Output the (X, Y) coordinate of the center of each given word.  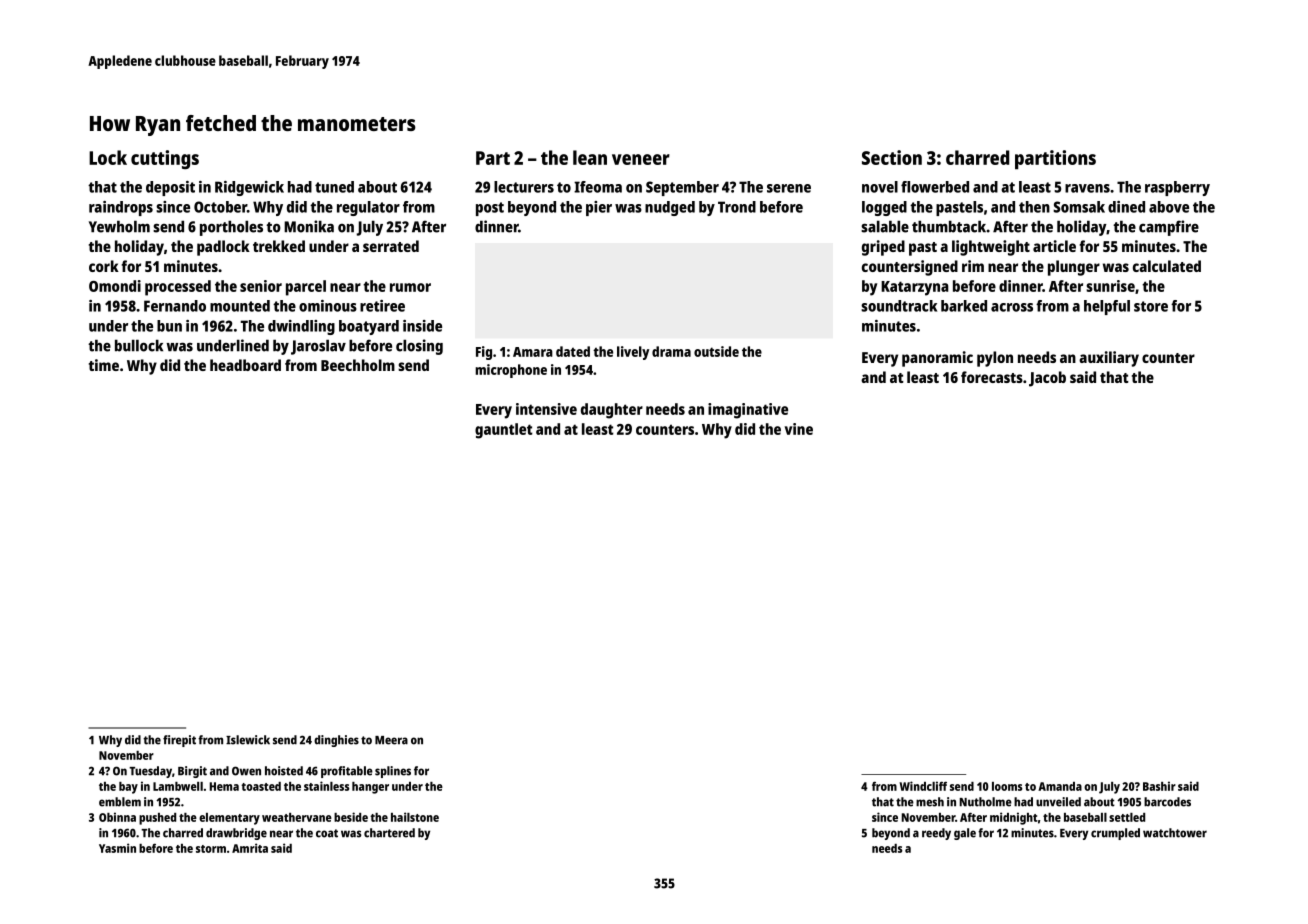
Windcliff (923, 786)
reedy (936, 834)
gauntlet (504, 431)
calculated (1167, 266)
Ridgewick (249, 188)
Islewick (248, 740)
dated (573, 351)
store (1151, 306)
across (1012, 307)
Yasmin (117, 848)
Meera (391, 740)
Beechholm (358, 365)
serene (789, 188)
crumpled (1115, 834)
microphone (511, 371)
